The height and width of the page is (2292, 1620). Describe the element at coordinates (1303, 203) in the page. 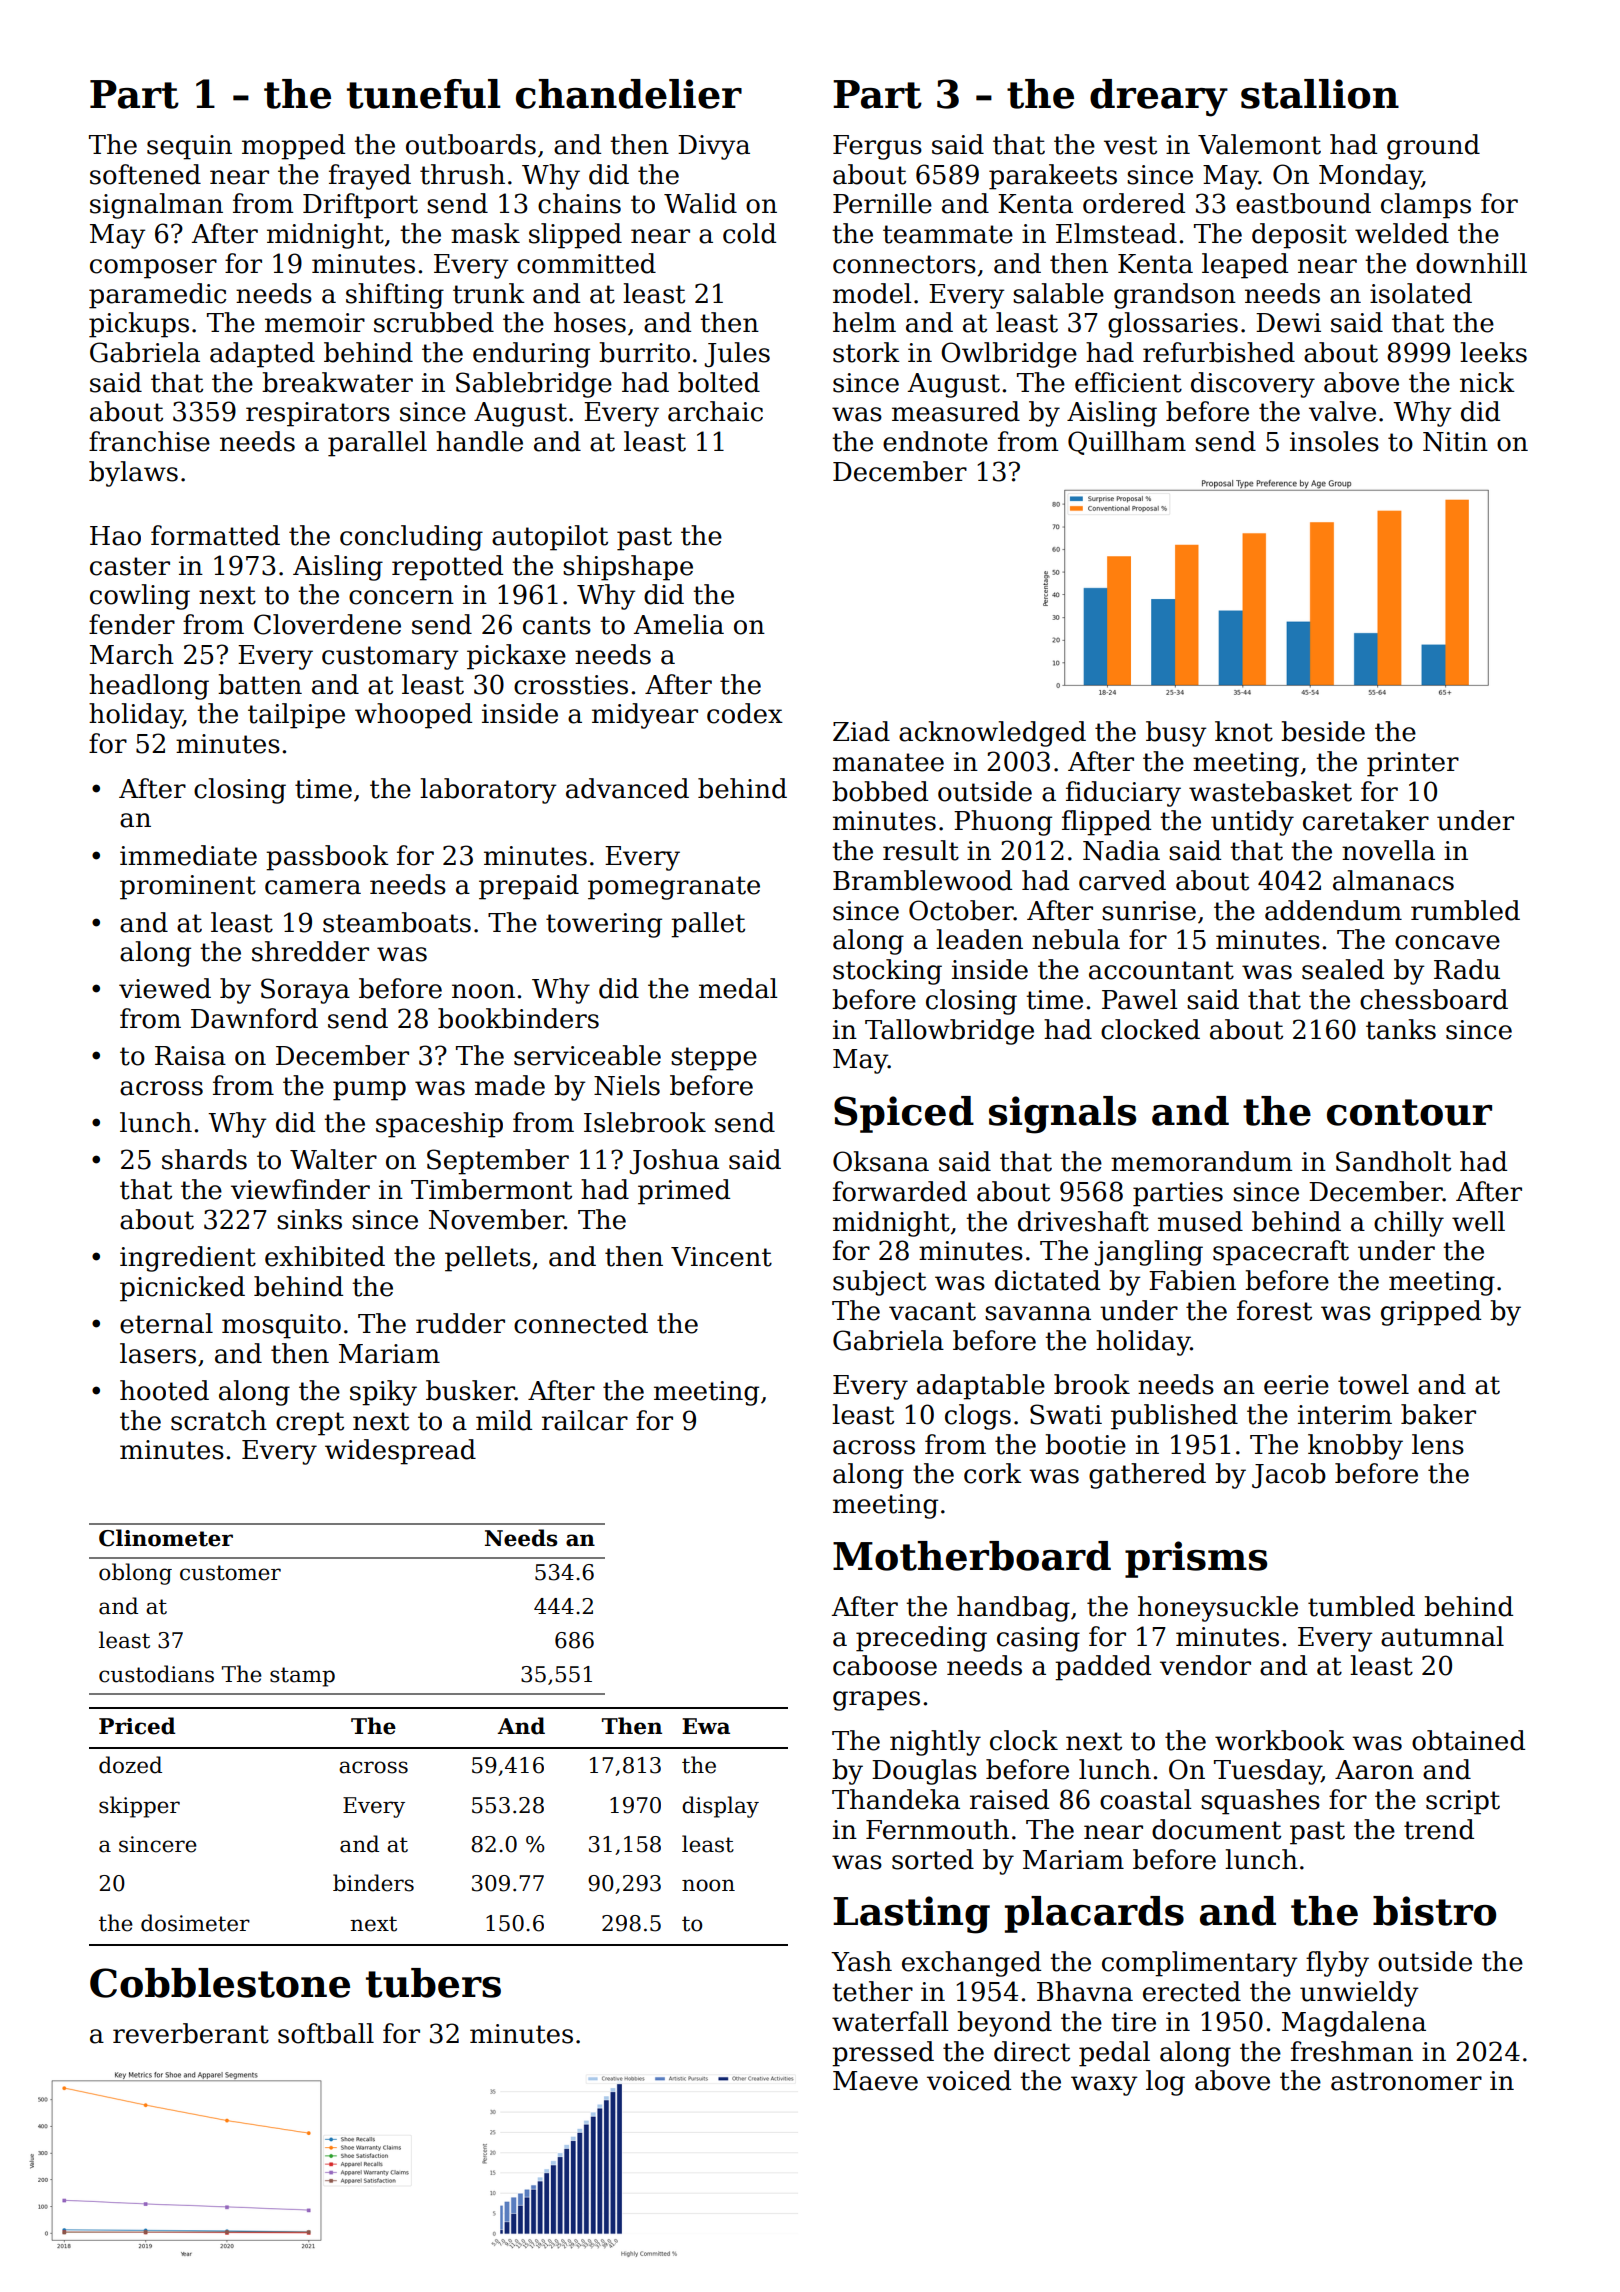

I see `eastbound` at that location.
